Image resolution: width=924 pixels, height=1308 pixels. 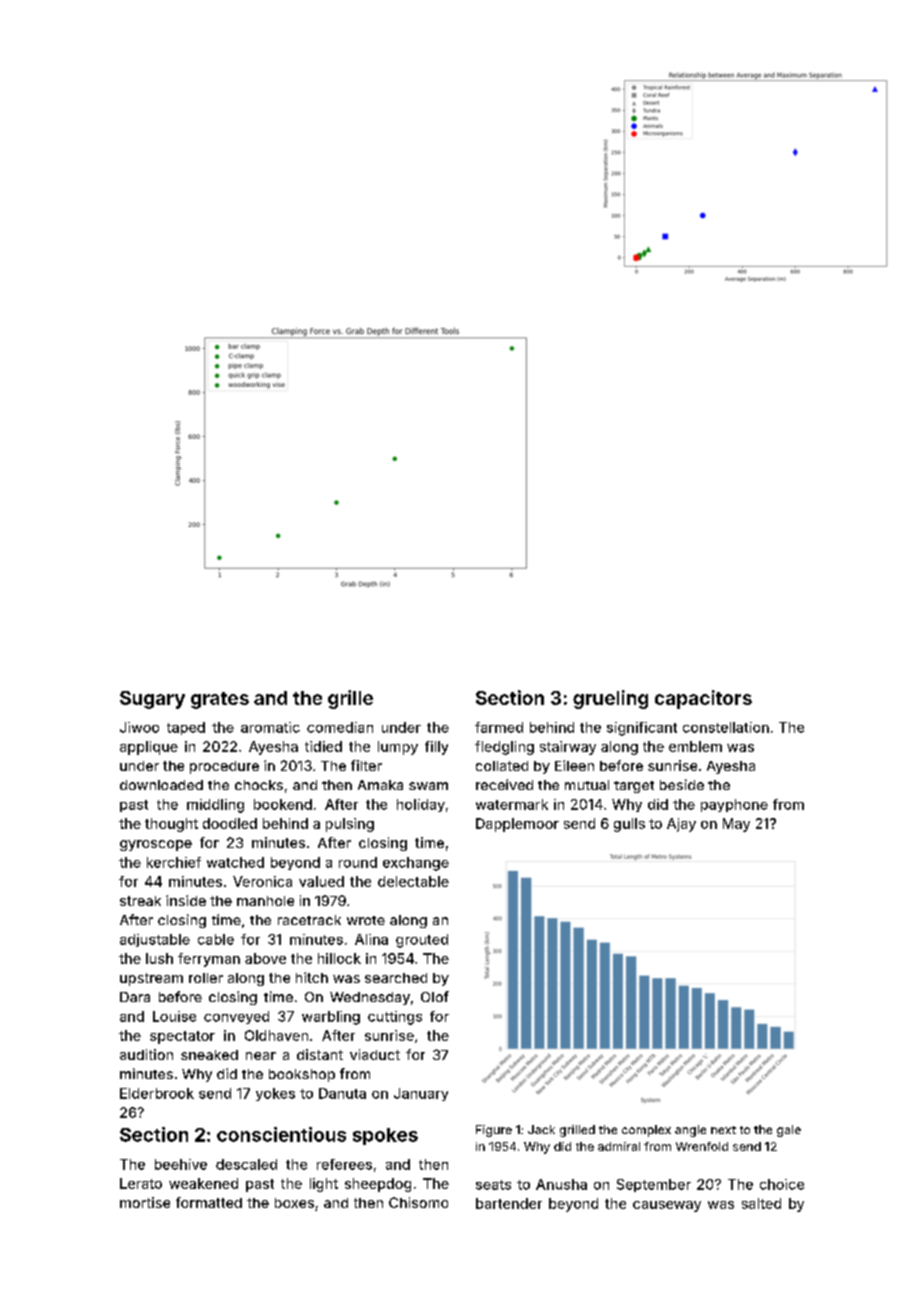 What do you see at coordinates (181, 1164) in the screenshot?
I see `beehive` at bounding box center [181, 1164].
